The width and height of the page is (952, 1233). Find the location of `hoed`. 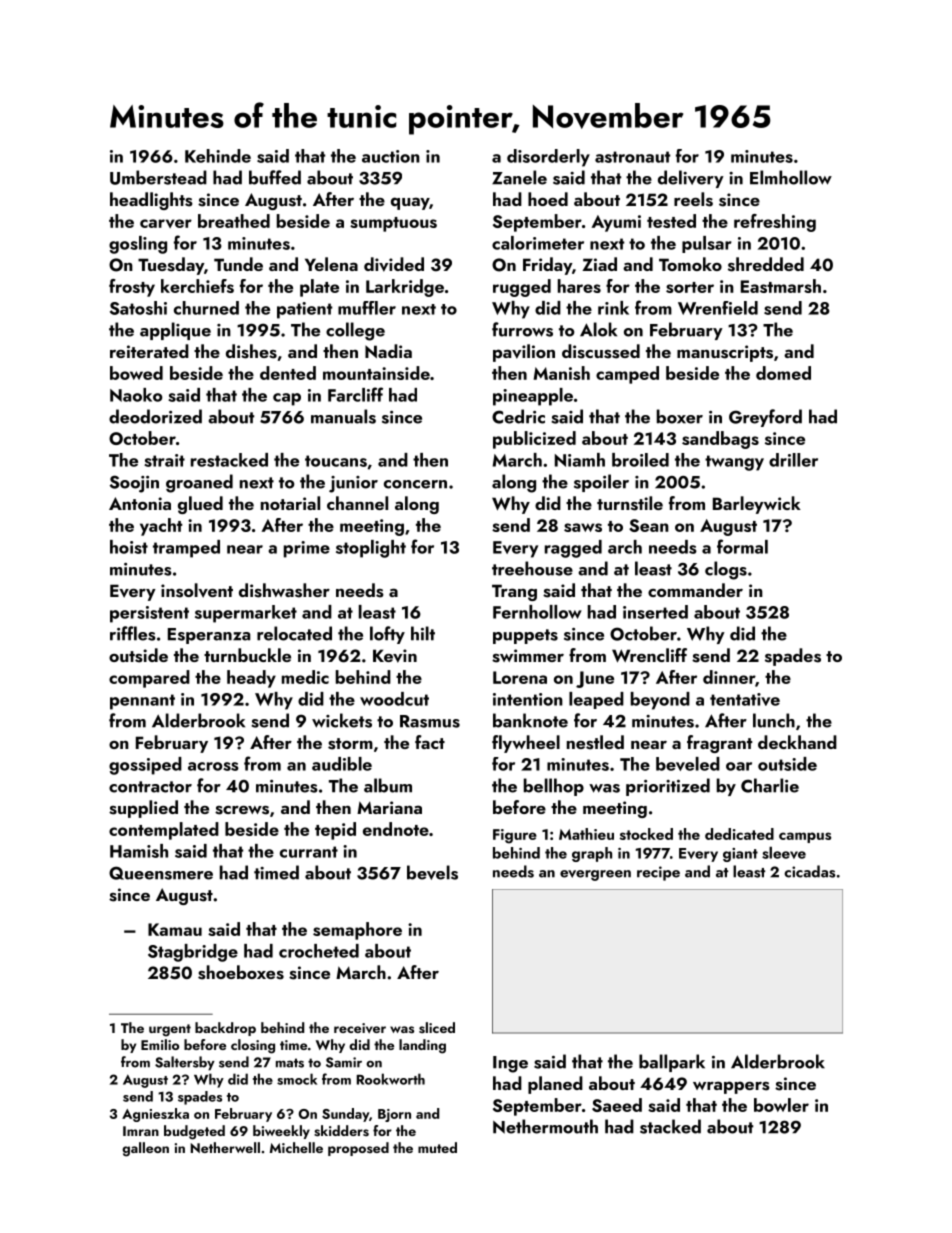

hoed is located at coordinates (548, 199).
